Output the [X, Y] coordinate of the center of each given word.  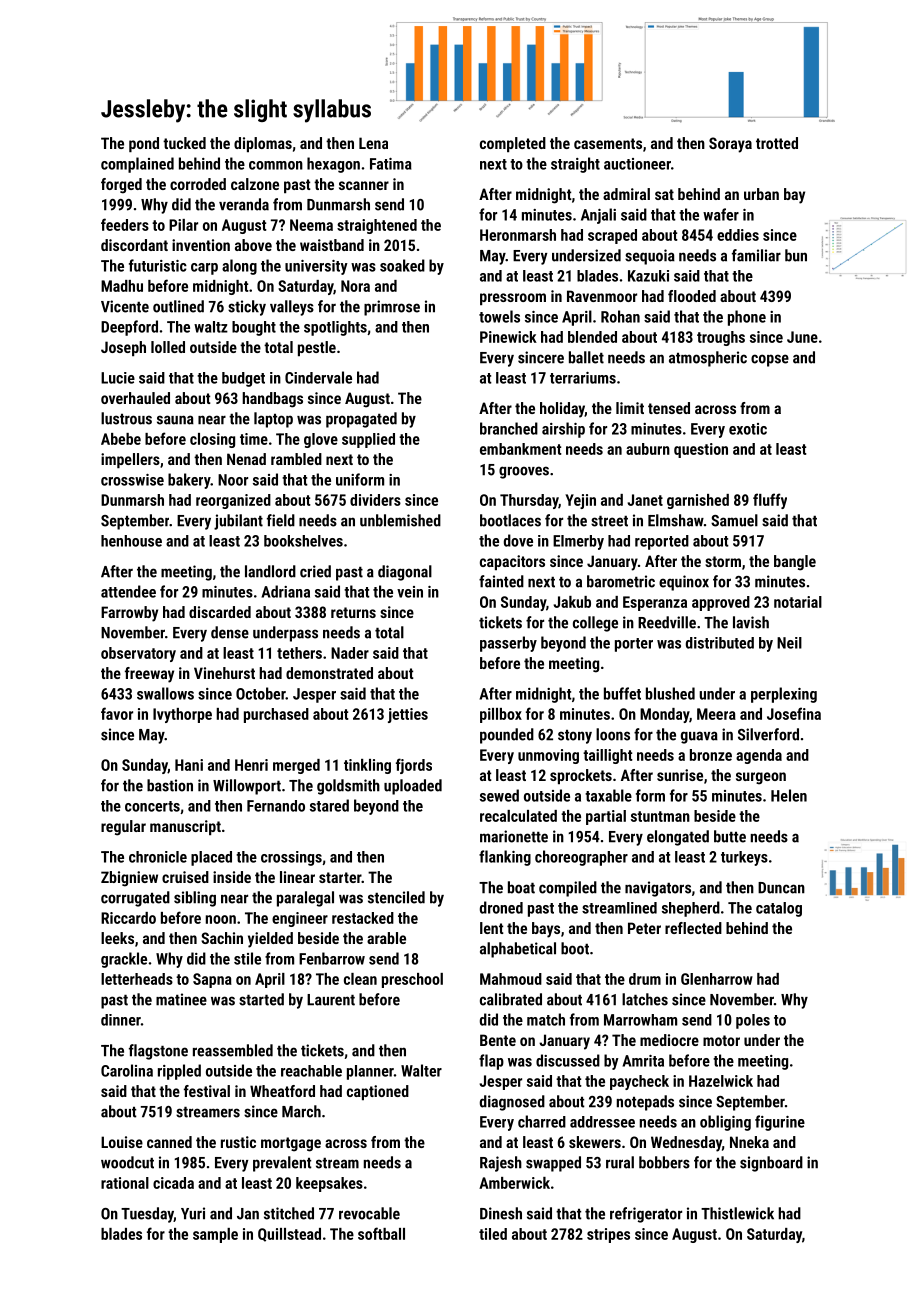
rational [125, 1183]
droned [501, 907]
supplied [368, 440]
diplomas [263, 144]
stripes [608, 1235]
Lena [373, 143]
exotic [748, 429]
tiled [493, 1234]
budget [243, 379]
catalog [779, 909]
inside [232, 877]
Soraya [730, 145]
